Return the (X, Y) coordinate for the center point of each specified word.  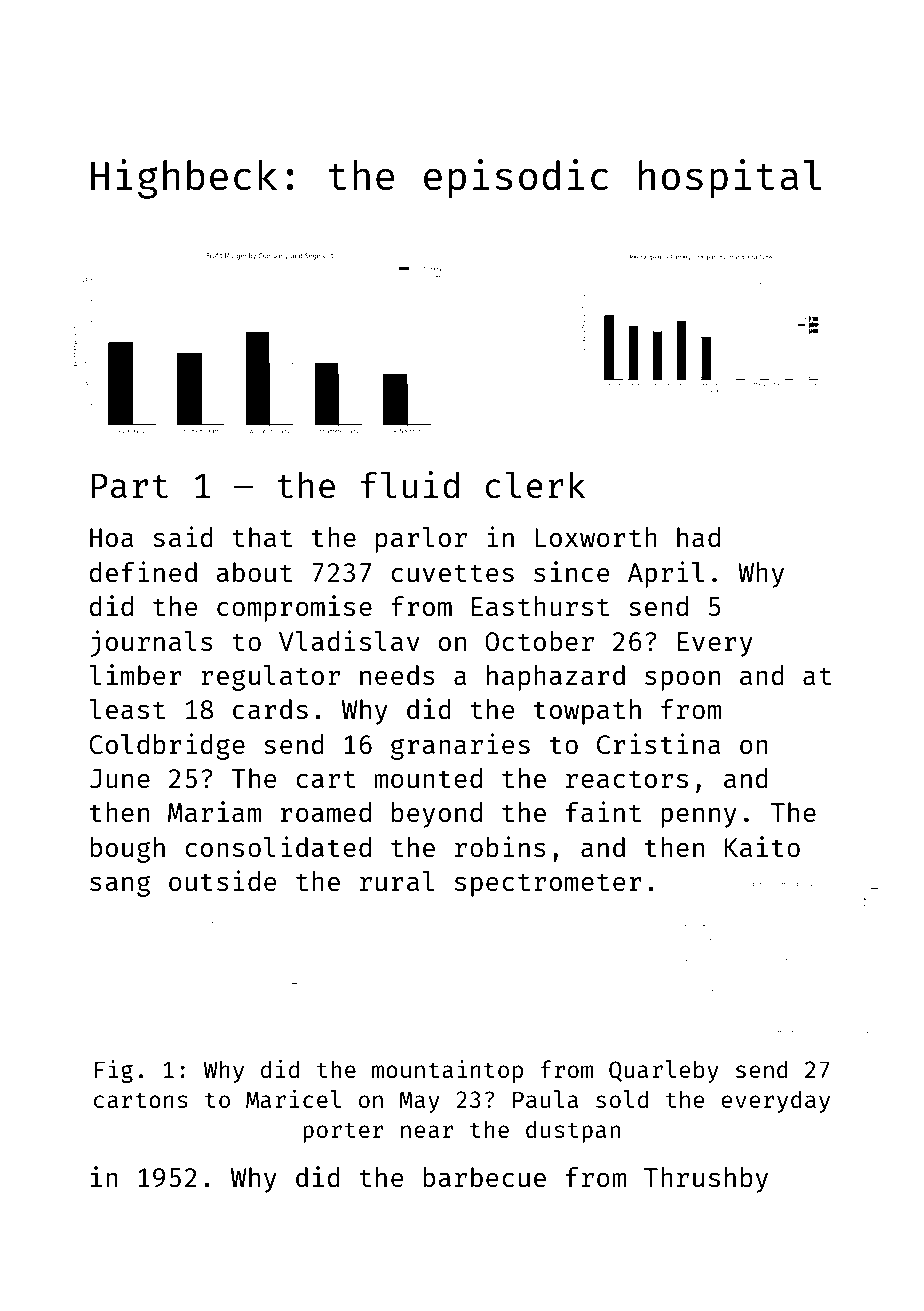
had (698, 537)
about (254, 572)
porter (343, 1132)
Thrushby (706, 1180)
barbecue (484, 1177)
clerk (535, 485)
